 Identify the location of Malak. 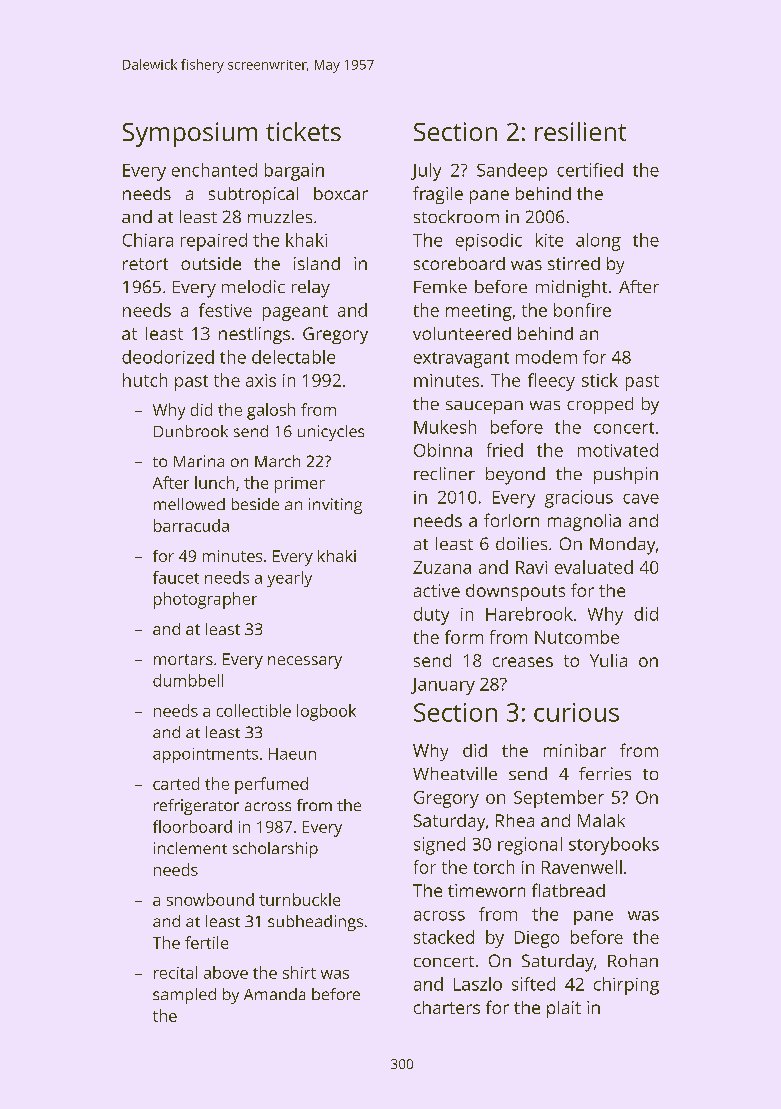
(601, 820).
